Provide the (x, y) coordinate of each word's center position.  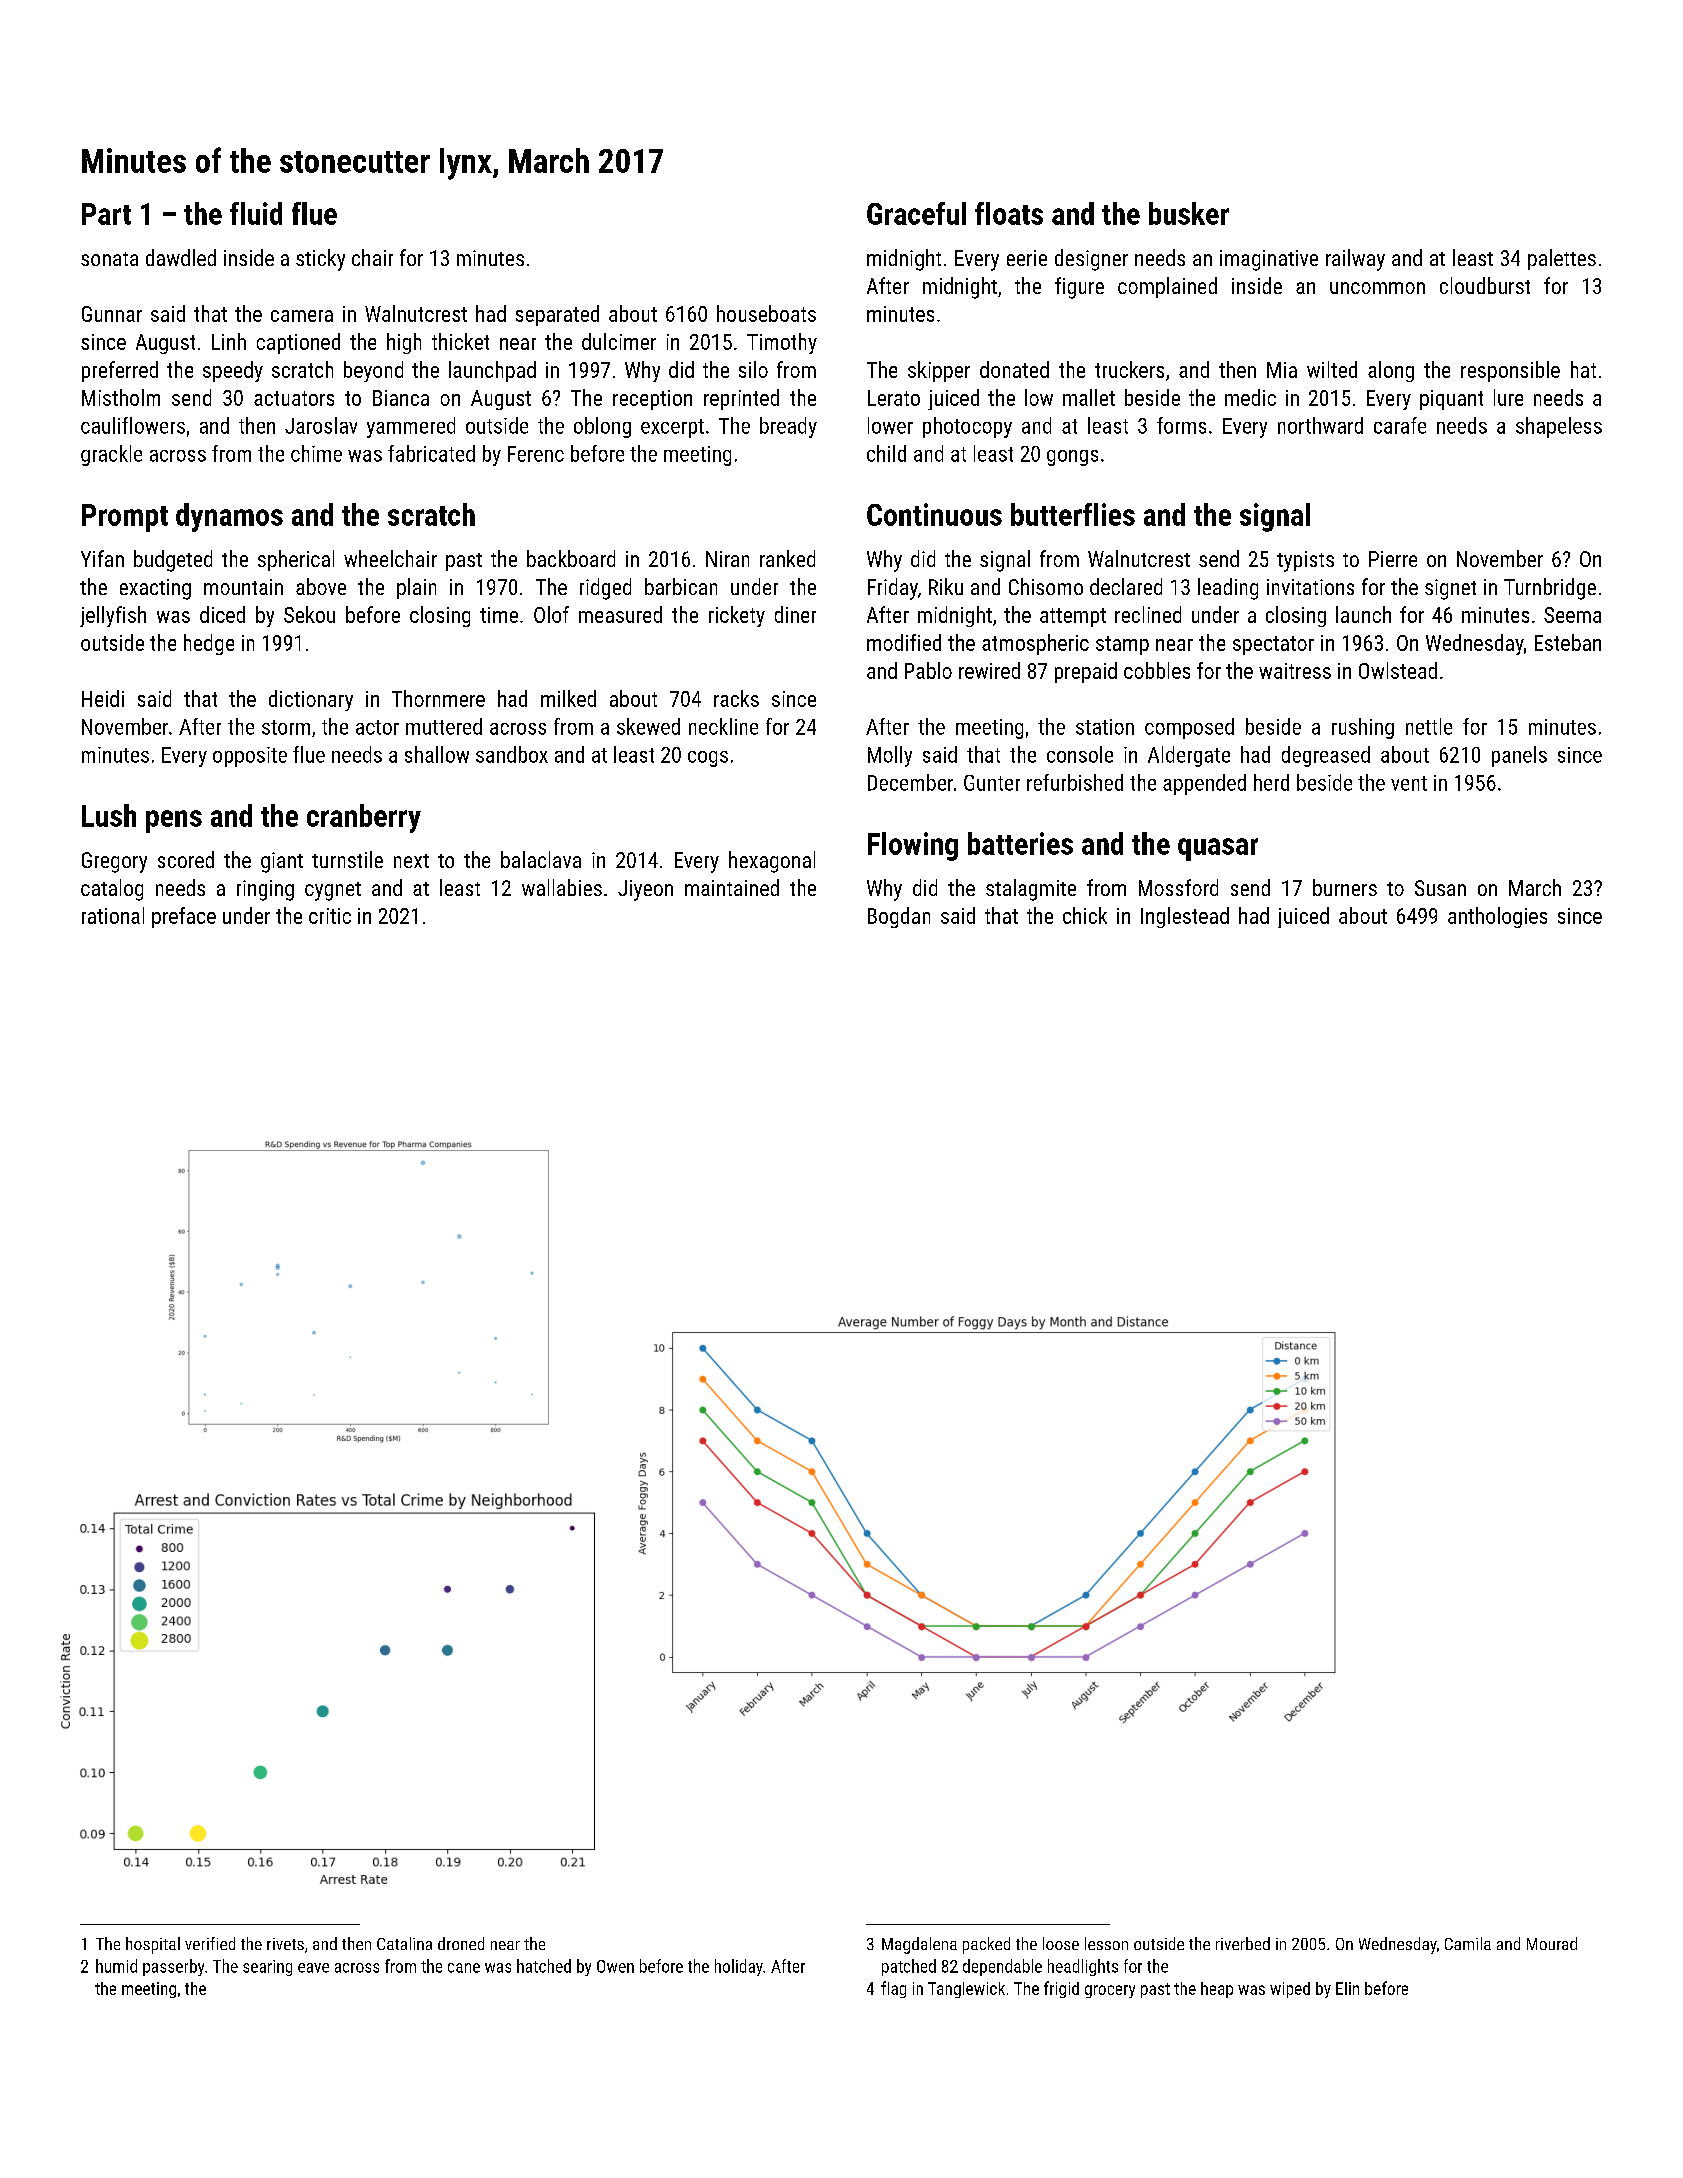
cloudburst (1485, 285)
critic (330, 916)
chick (1085, 915)
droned (461, 1943)
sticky (320, 260)
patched (909, 1967)
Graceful (916, 213)
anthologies (1497, 917)
